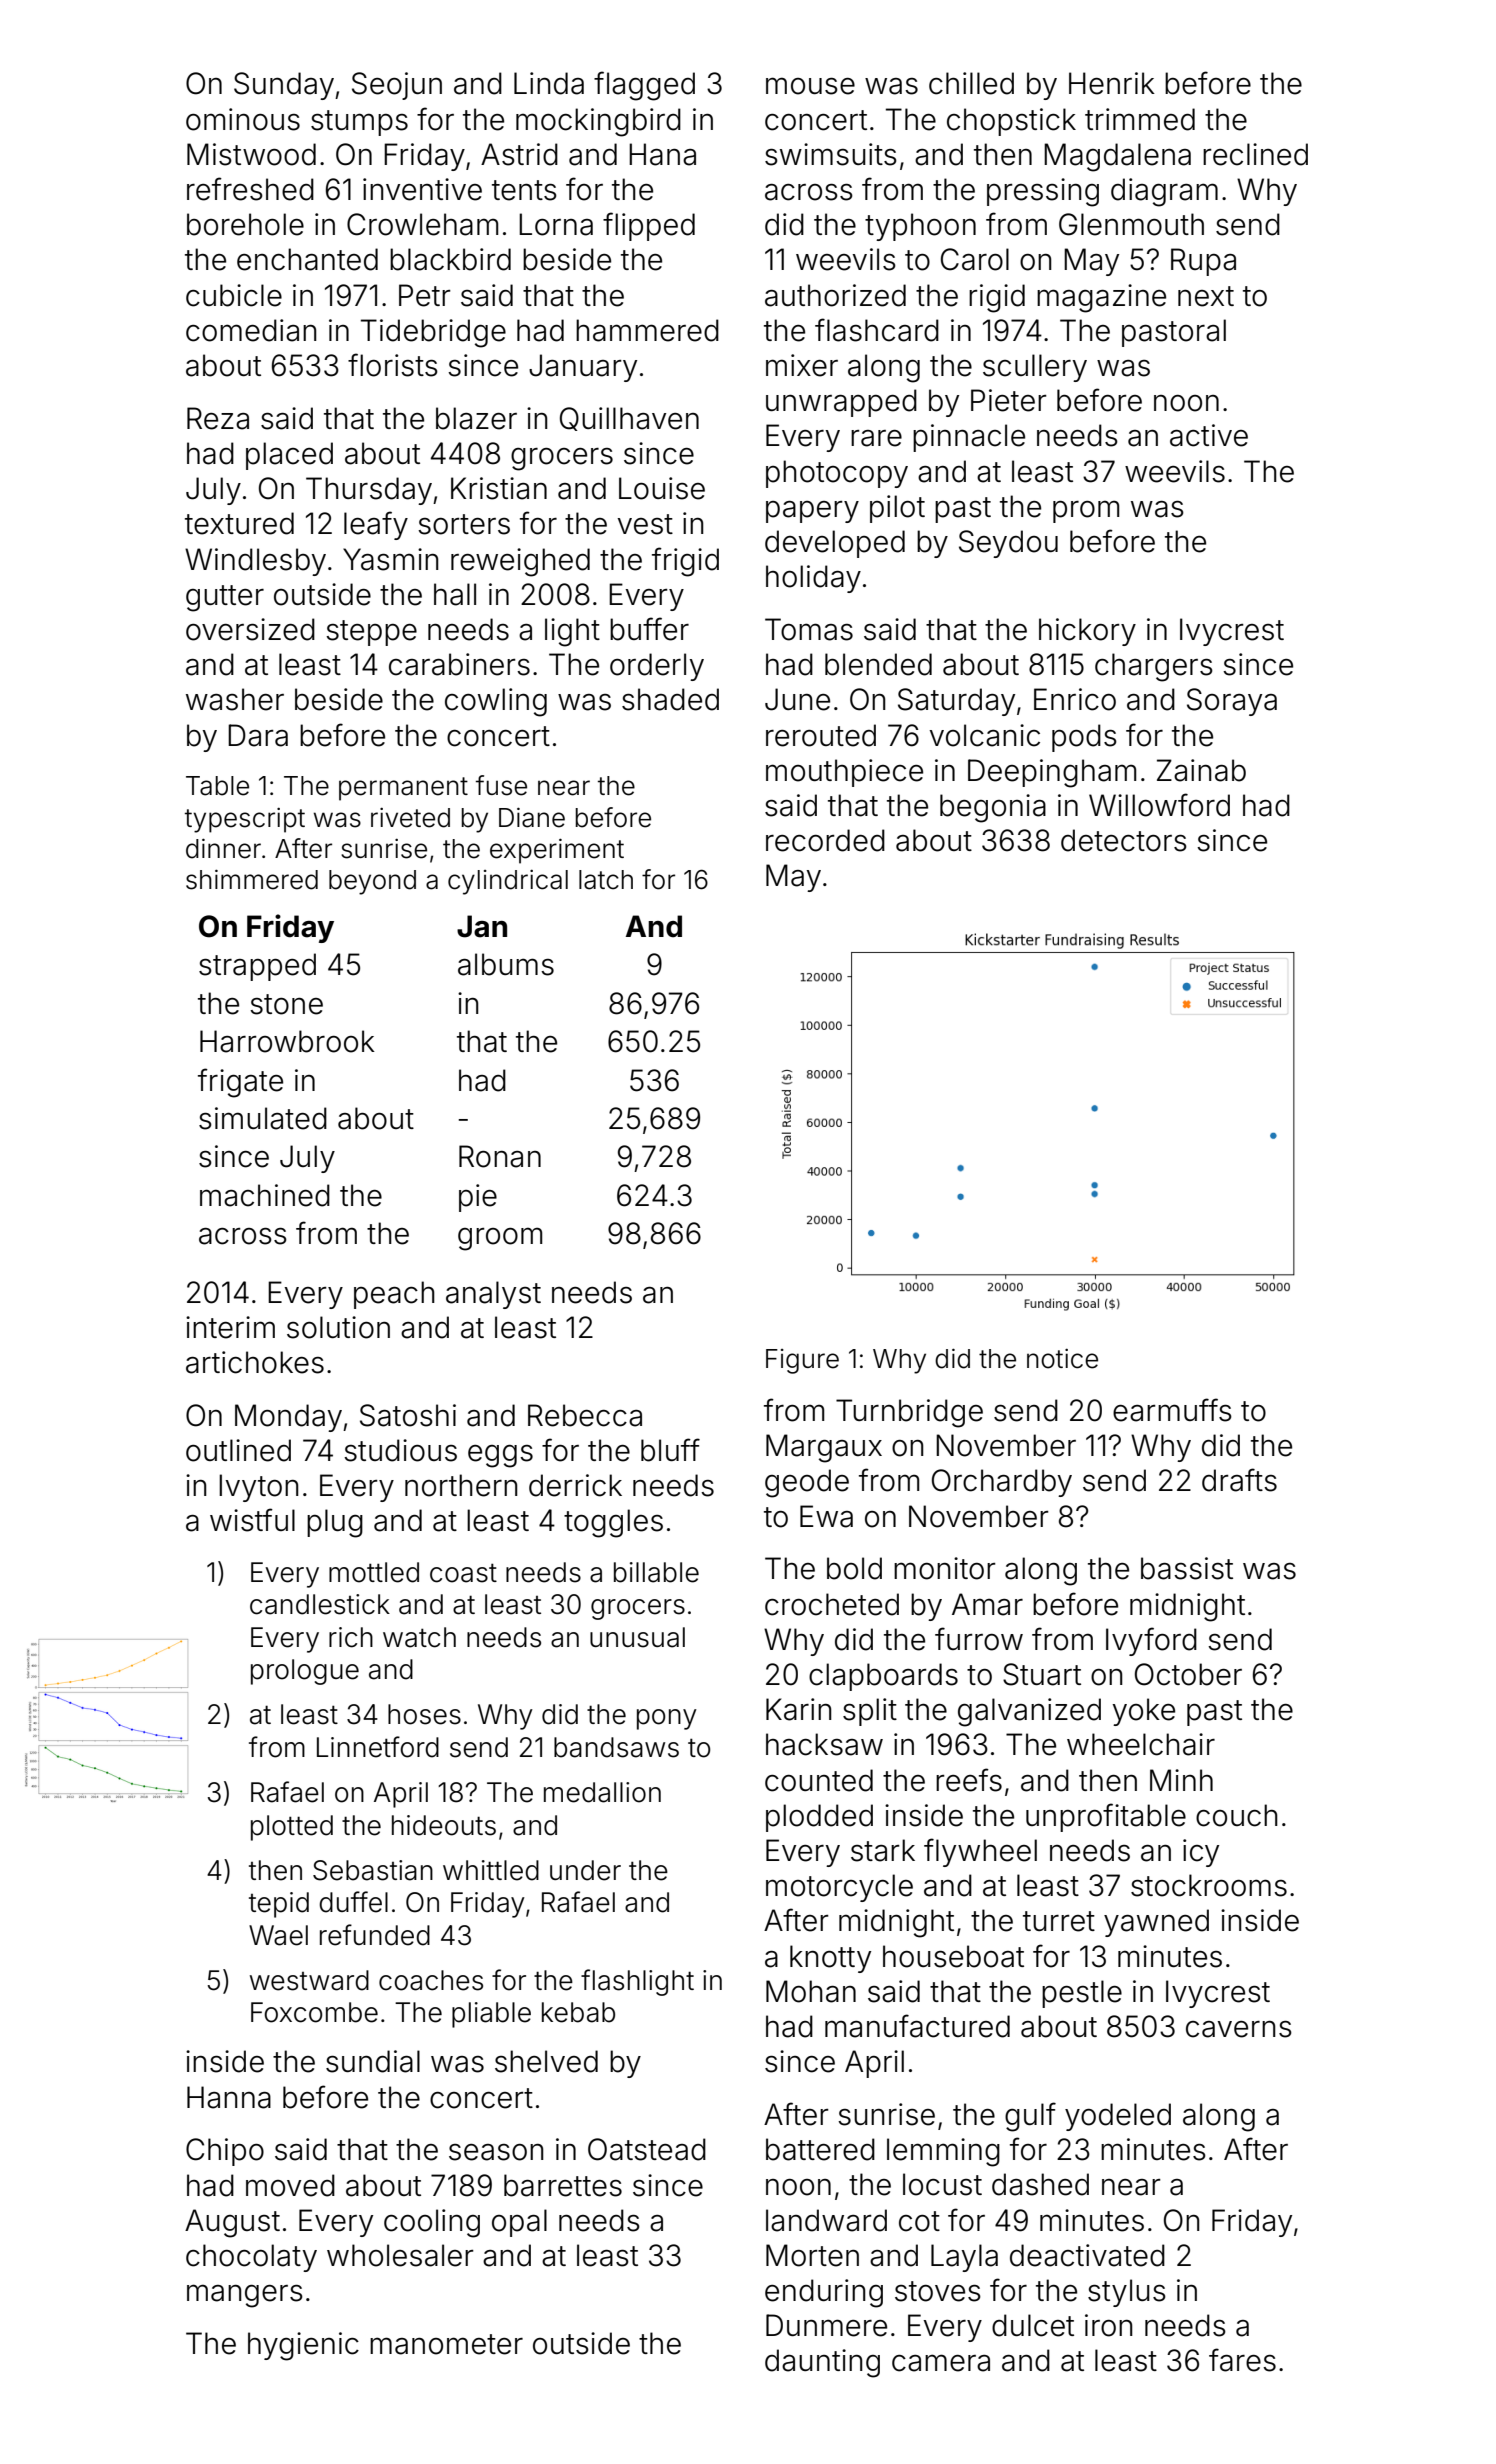  I want to click on Turnbridge, so click(909, 1413).
